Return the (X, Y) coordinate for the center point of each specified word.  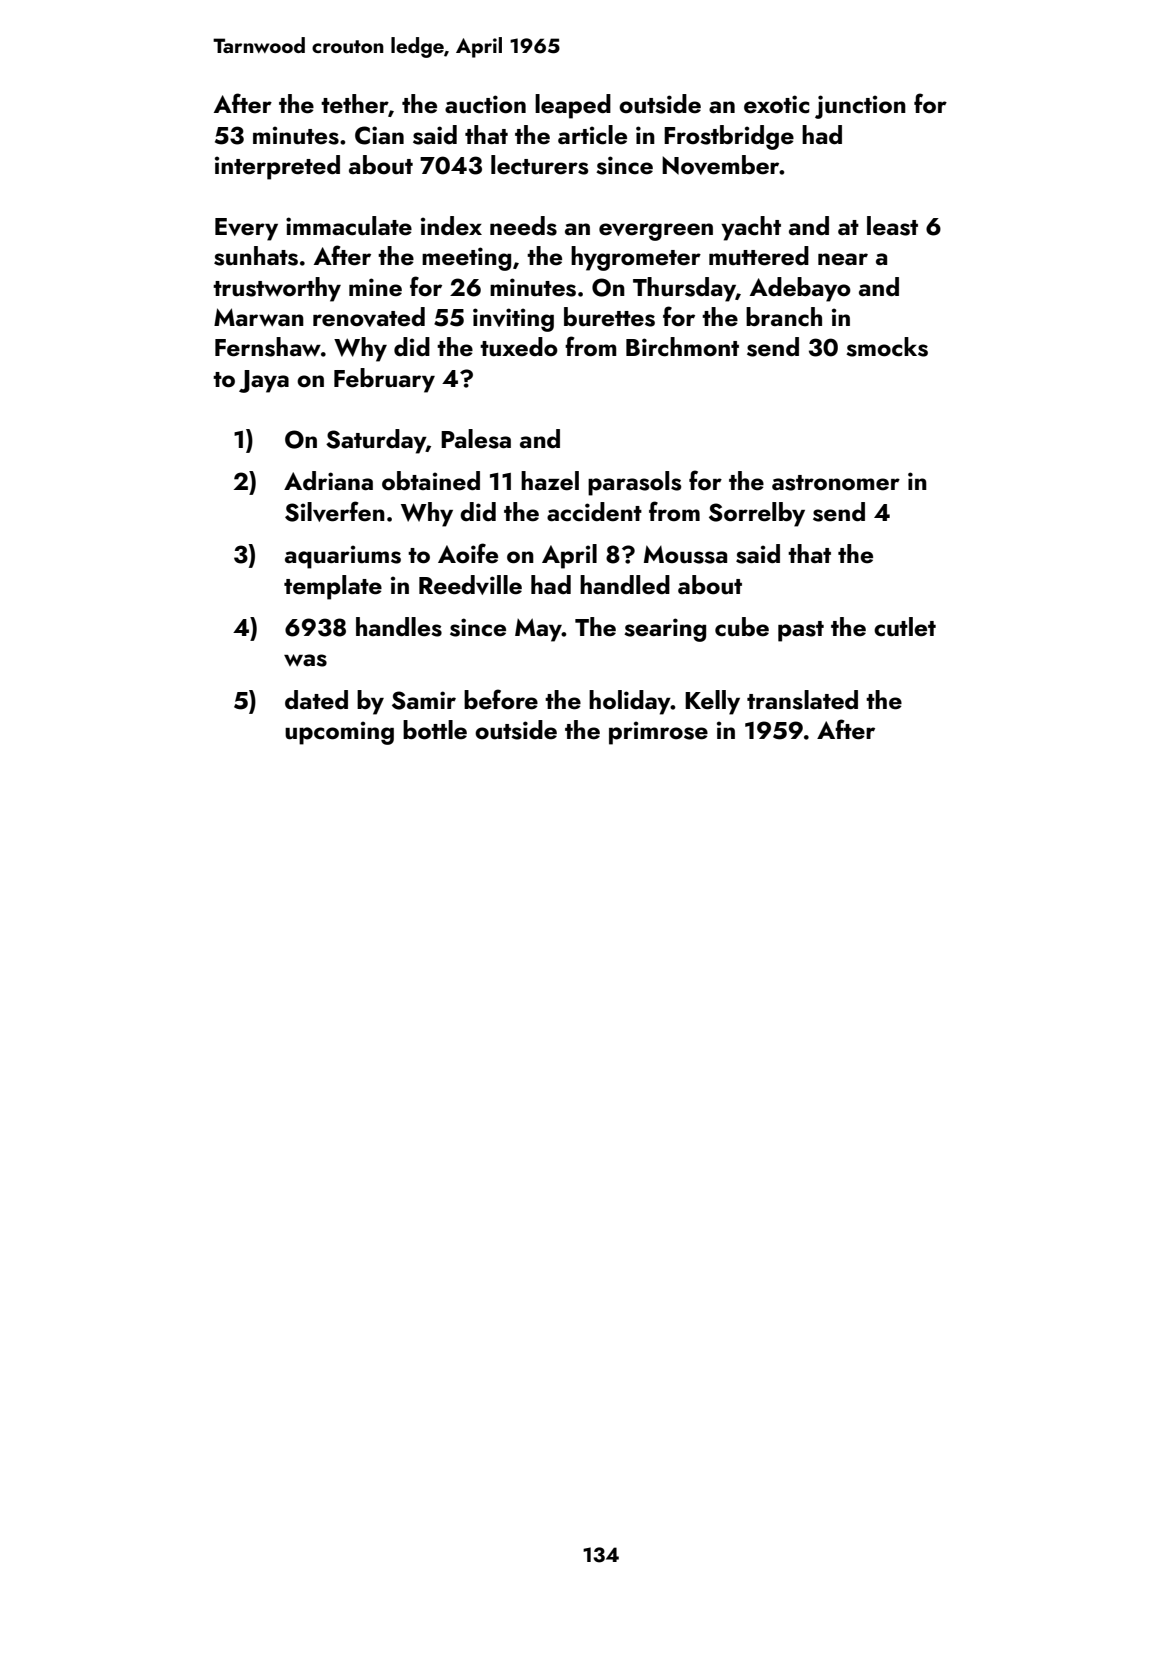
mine (375, 287)
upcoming (339, 733)
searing (665, 630)
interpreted (277, 167)
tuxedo (519, 347)
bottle (435, 730)
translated (802, 700)
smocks (887, 347)
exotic (776, 104)
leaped (573, 106)
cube (742, 627)
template (333, 587)
